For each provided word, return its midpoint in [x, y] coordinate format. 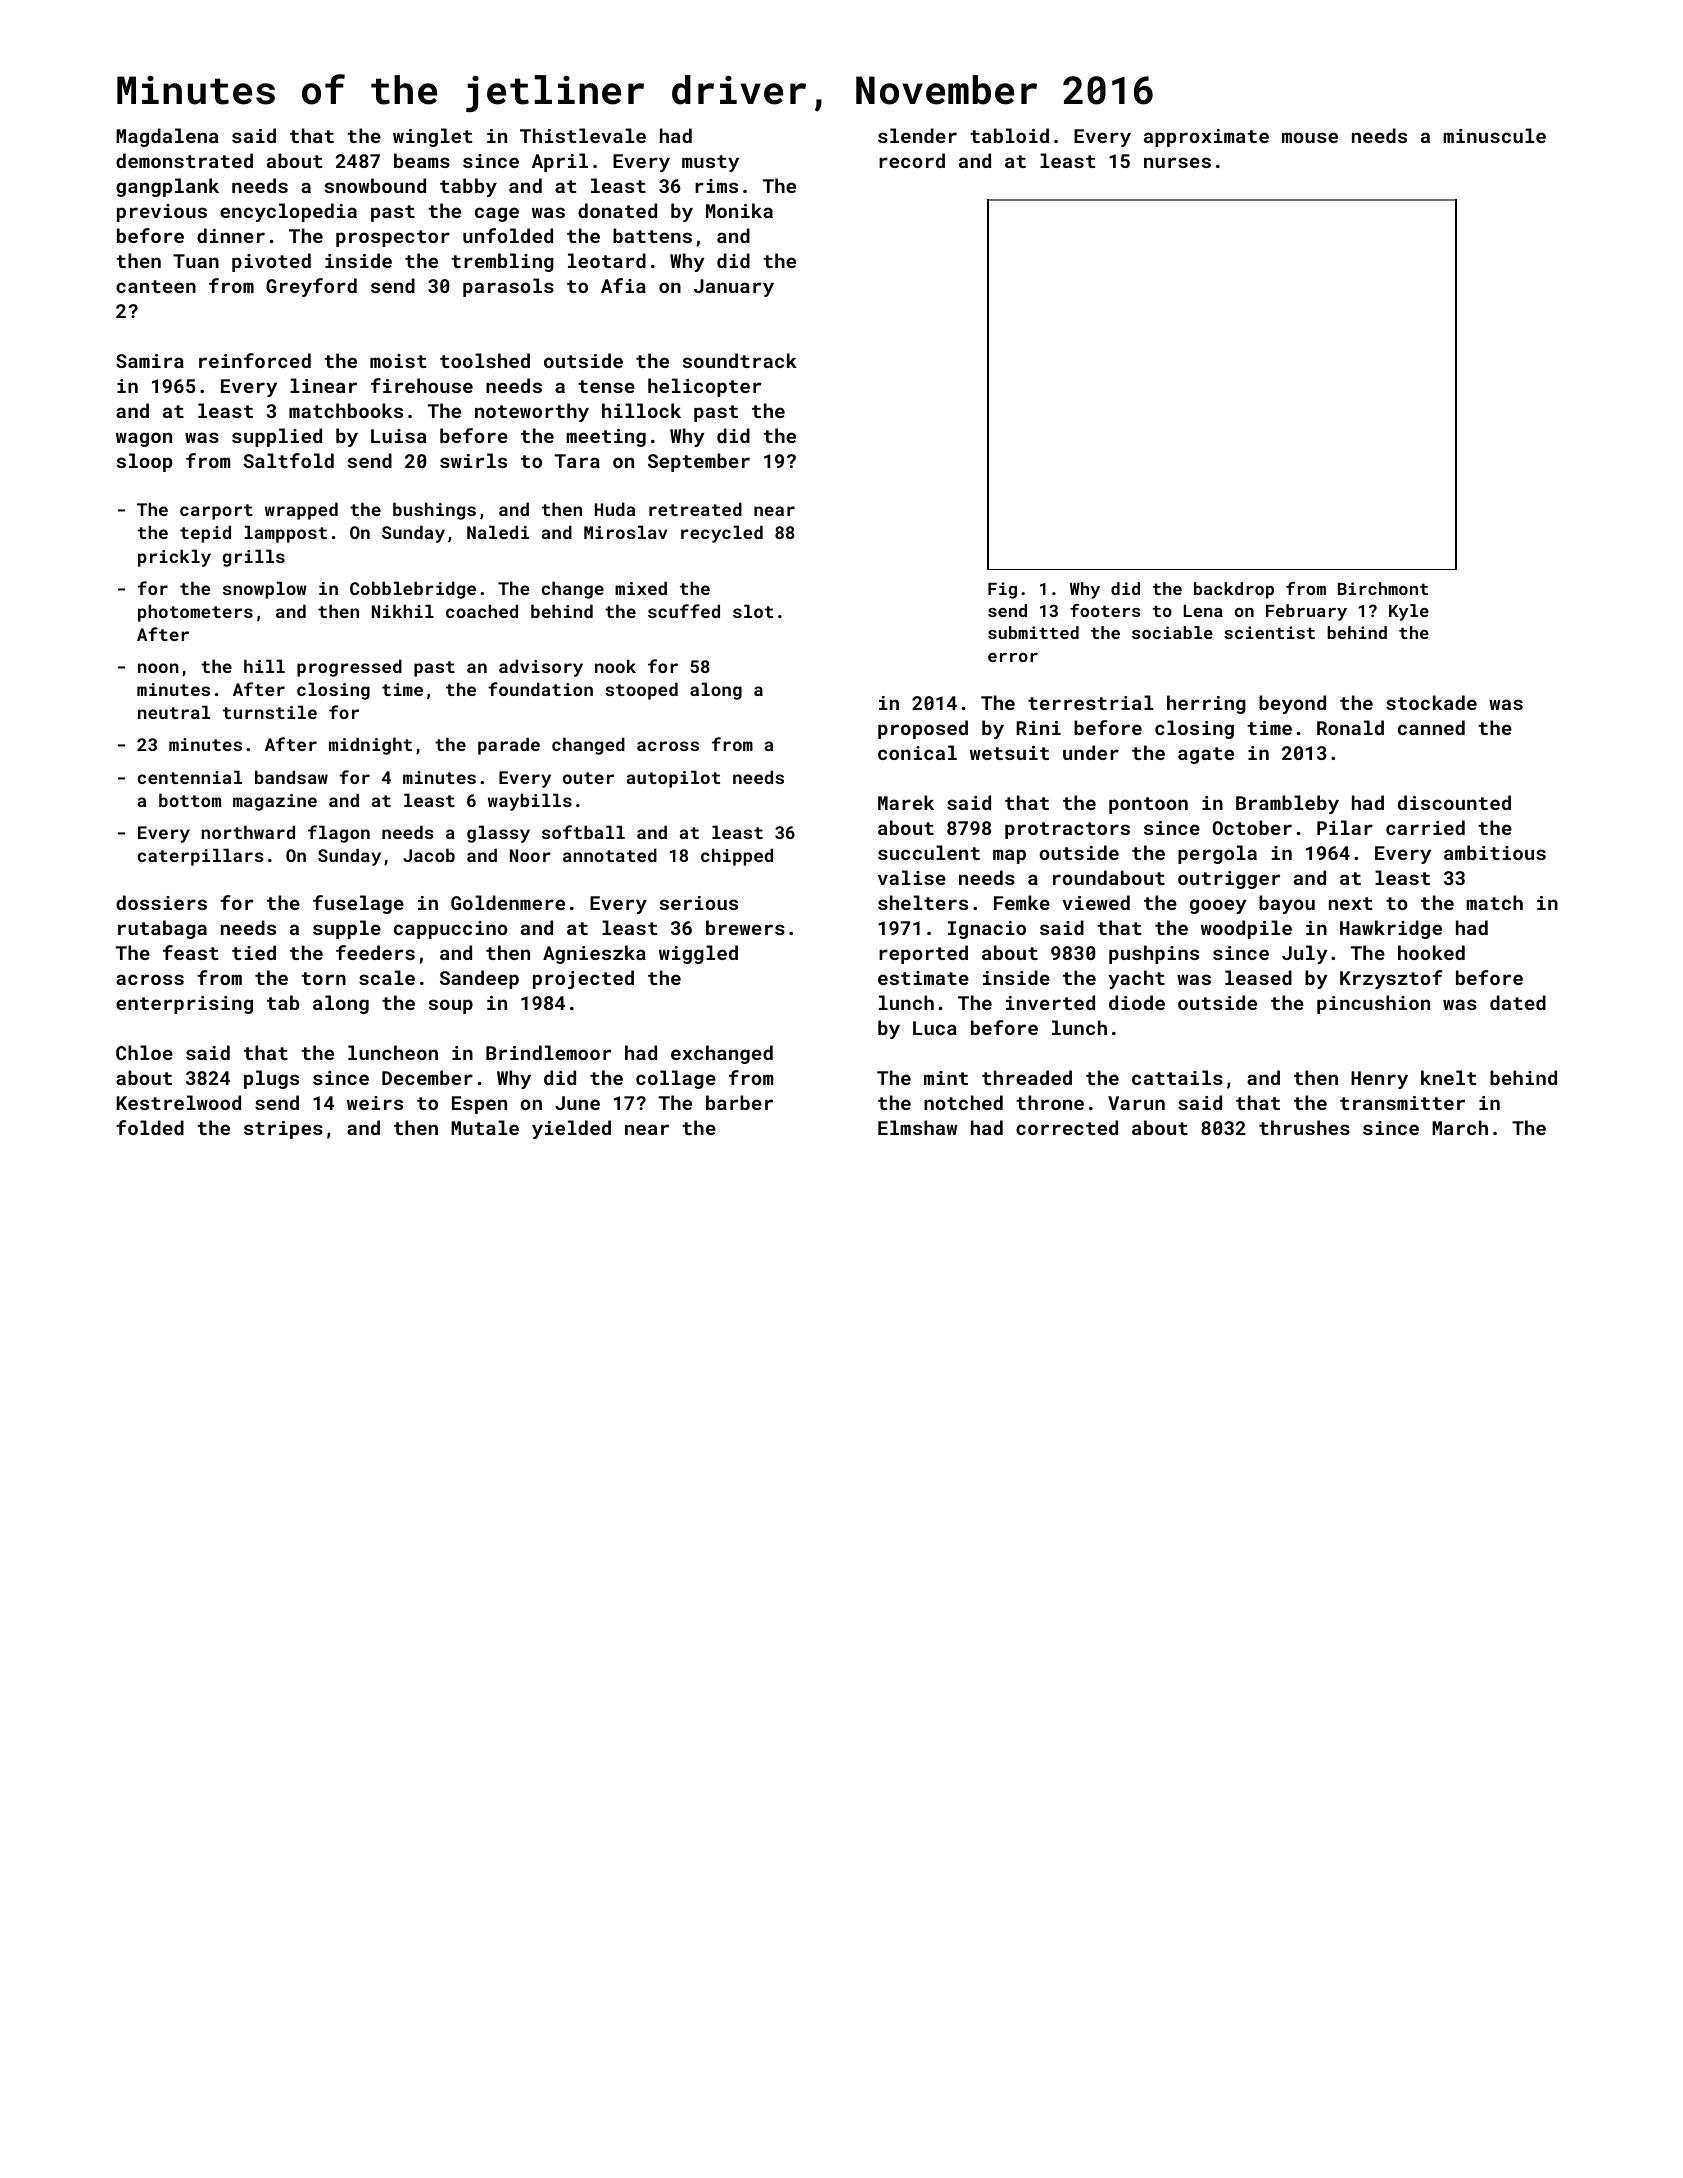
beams [422, 160]
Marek [906, 802]
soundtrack [740, 360]
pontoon [1148, 805]
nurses [1177, 162]
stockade [1431, 702]
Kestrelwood [178, 1102]
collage [676, 1079]
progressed [349, 668]
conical [917, 752]
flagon [339, 834]
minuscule [1494, 135]
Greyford [311, 287]
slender [917, 135]
